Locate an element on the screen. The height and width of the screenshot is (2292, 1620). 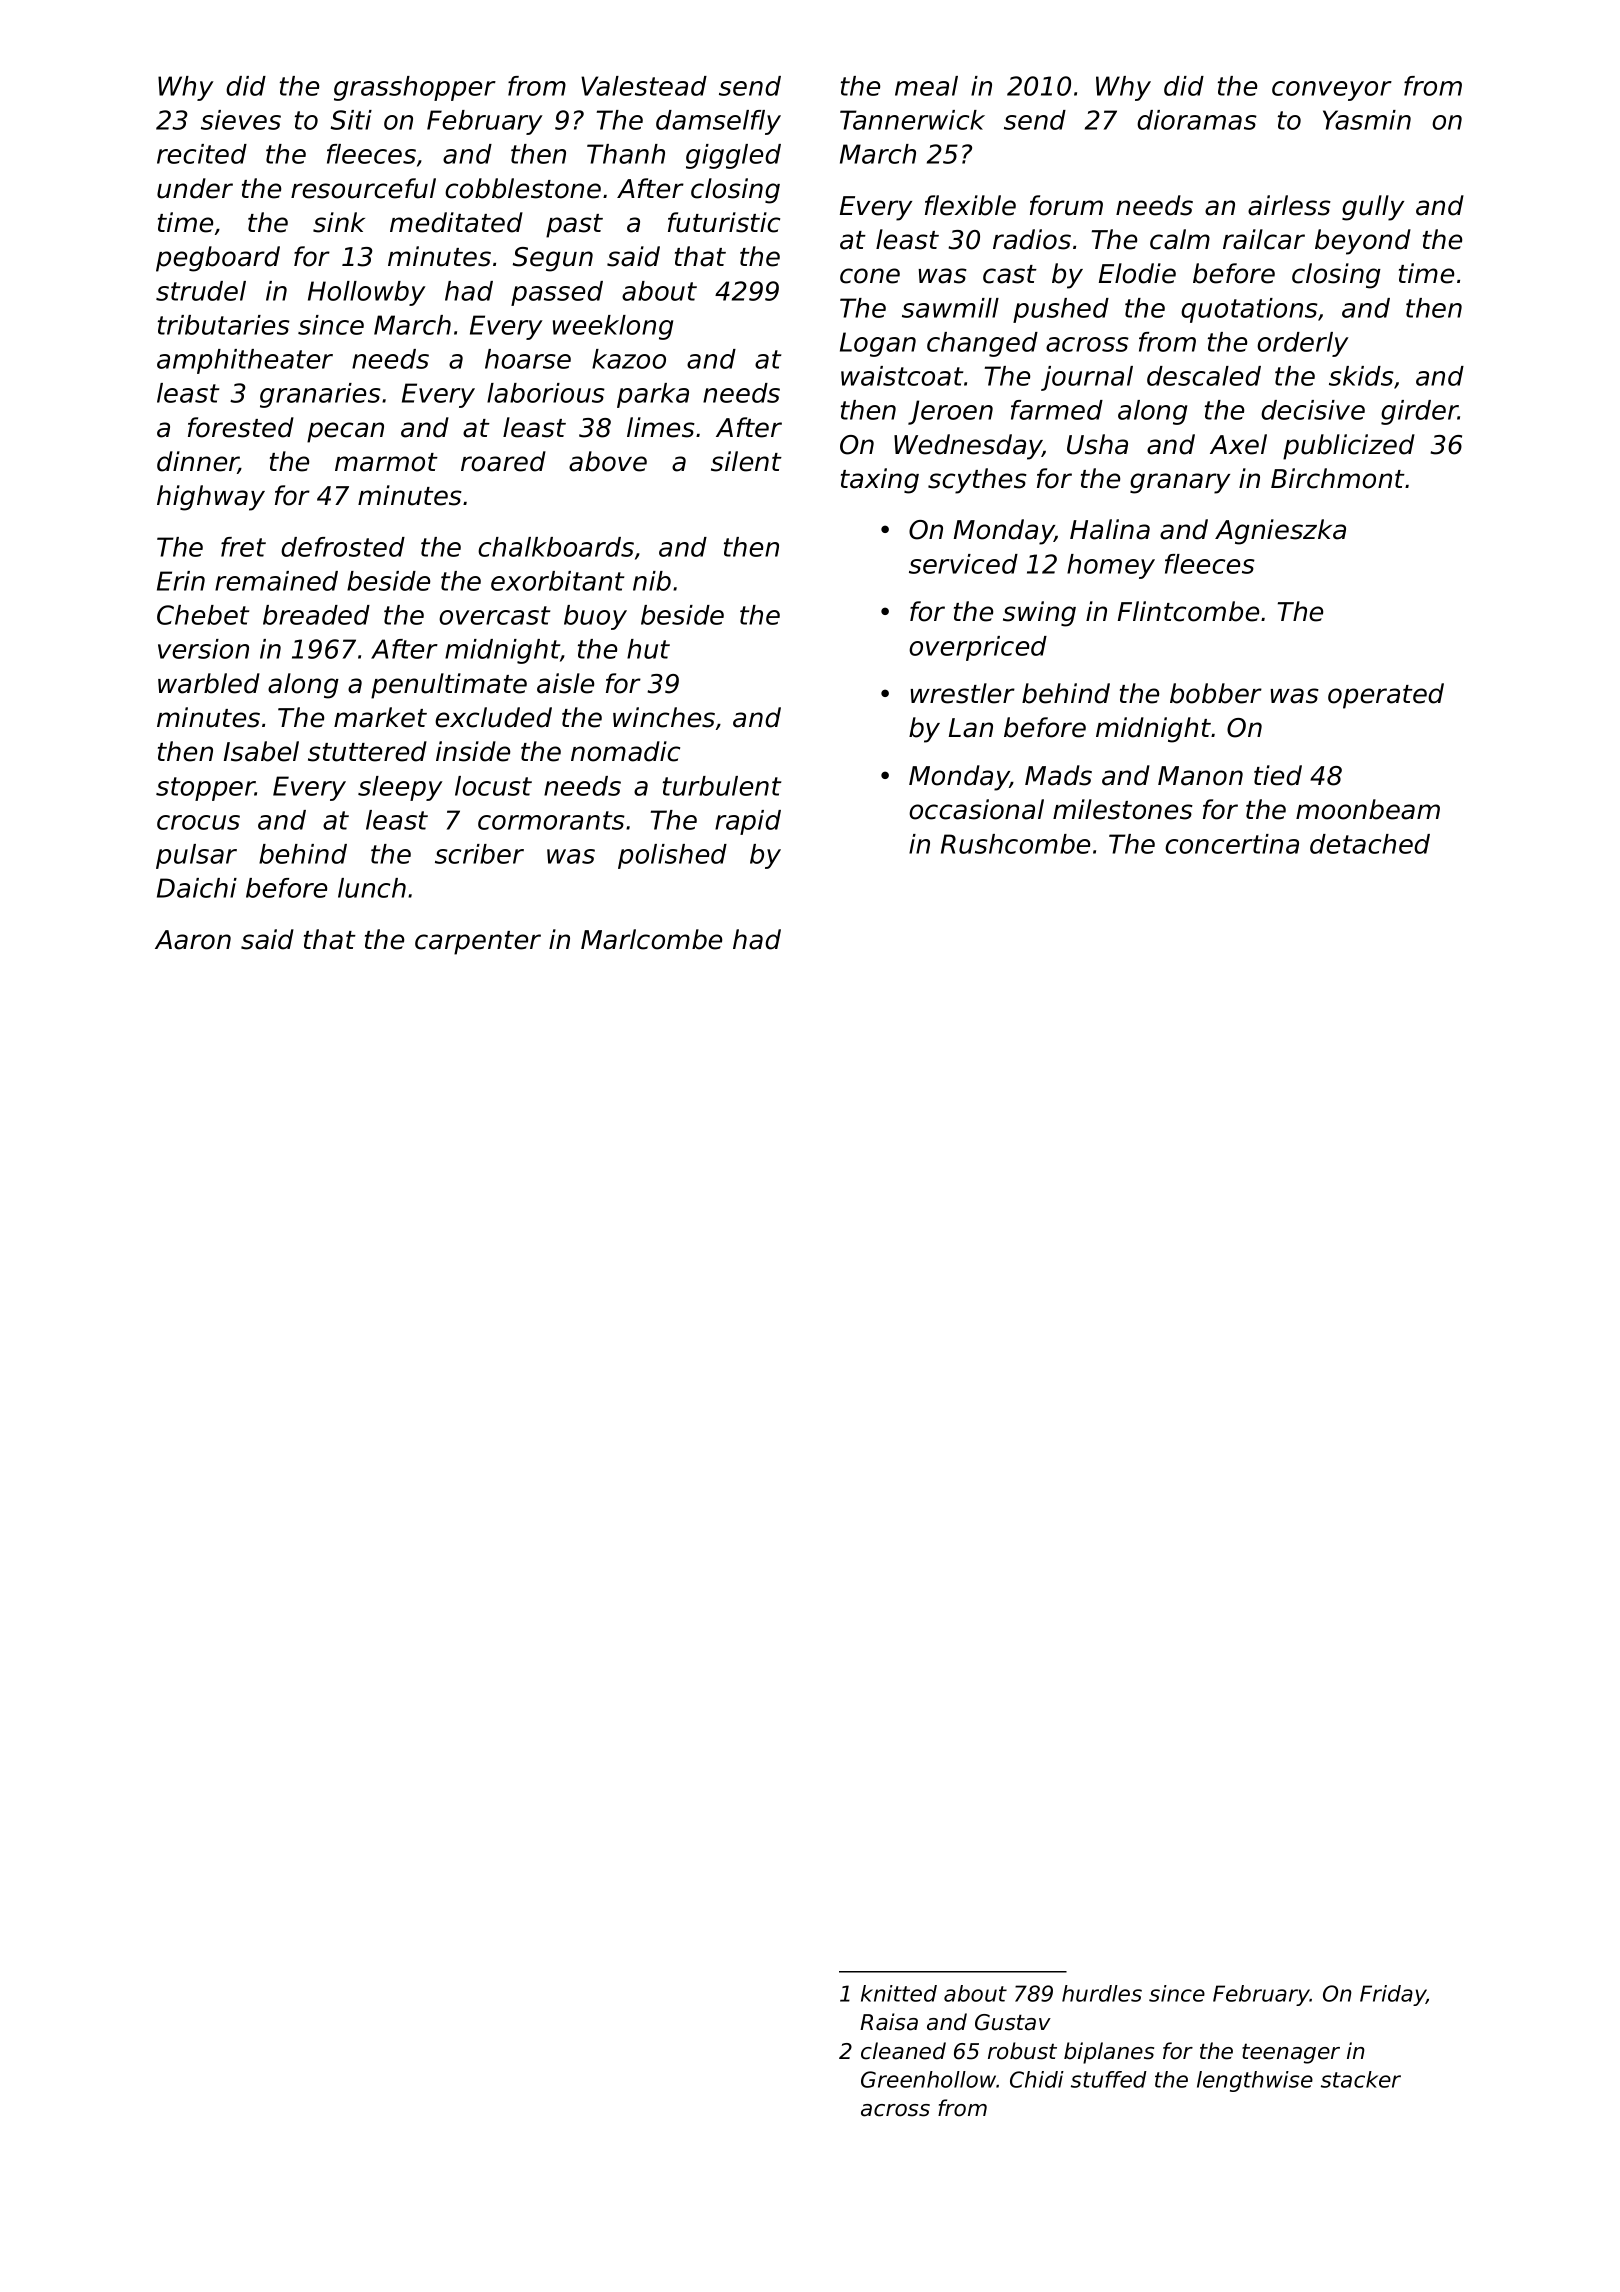
Agnieszka is located at coordinates (1280, 532).
